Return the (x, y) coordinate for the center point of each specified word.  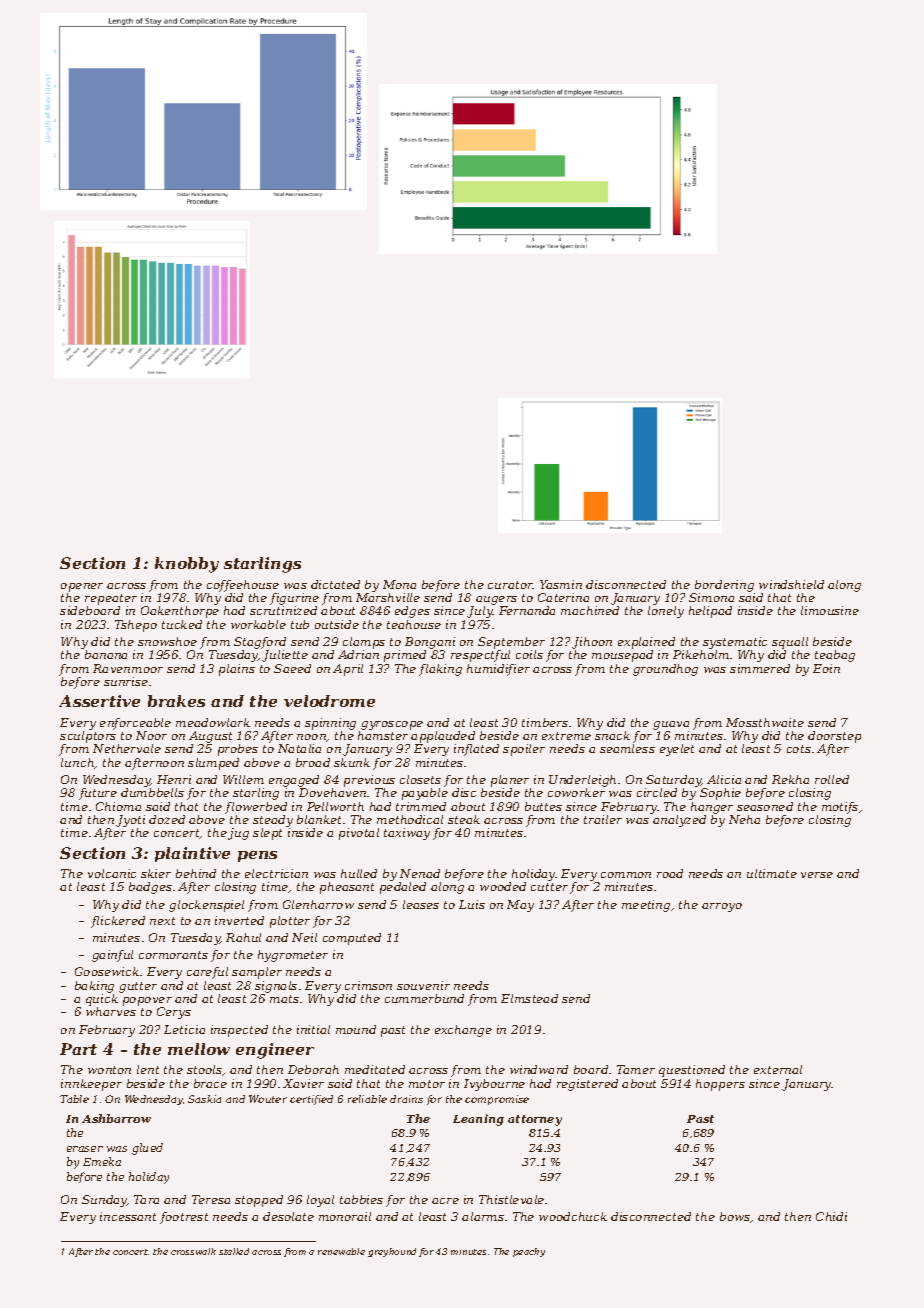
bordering (724, 586)
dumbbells (152, 792)
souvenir (423, 985)
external (778, 1069)
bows (735, 1217)
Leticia (184, 1029)
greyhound (392, 1252)
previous (369, 781)
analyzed (679, 821)
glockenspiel (206, 906)
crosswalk (193, 1251)
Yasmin (561, 584)
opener (82, 587)
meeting (646, 906)
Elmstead (529, 998)
